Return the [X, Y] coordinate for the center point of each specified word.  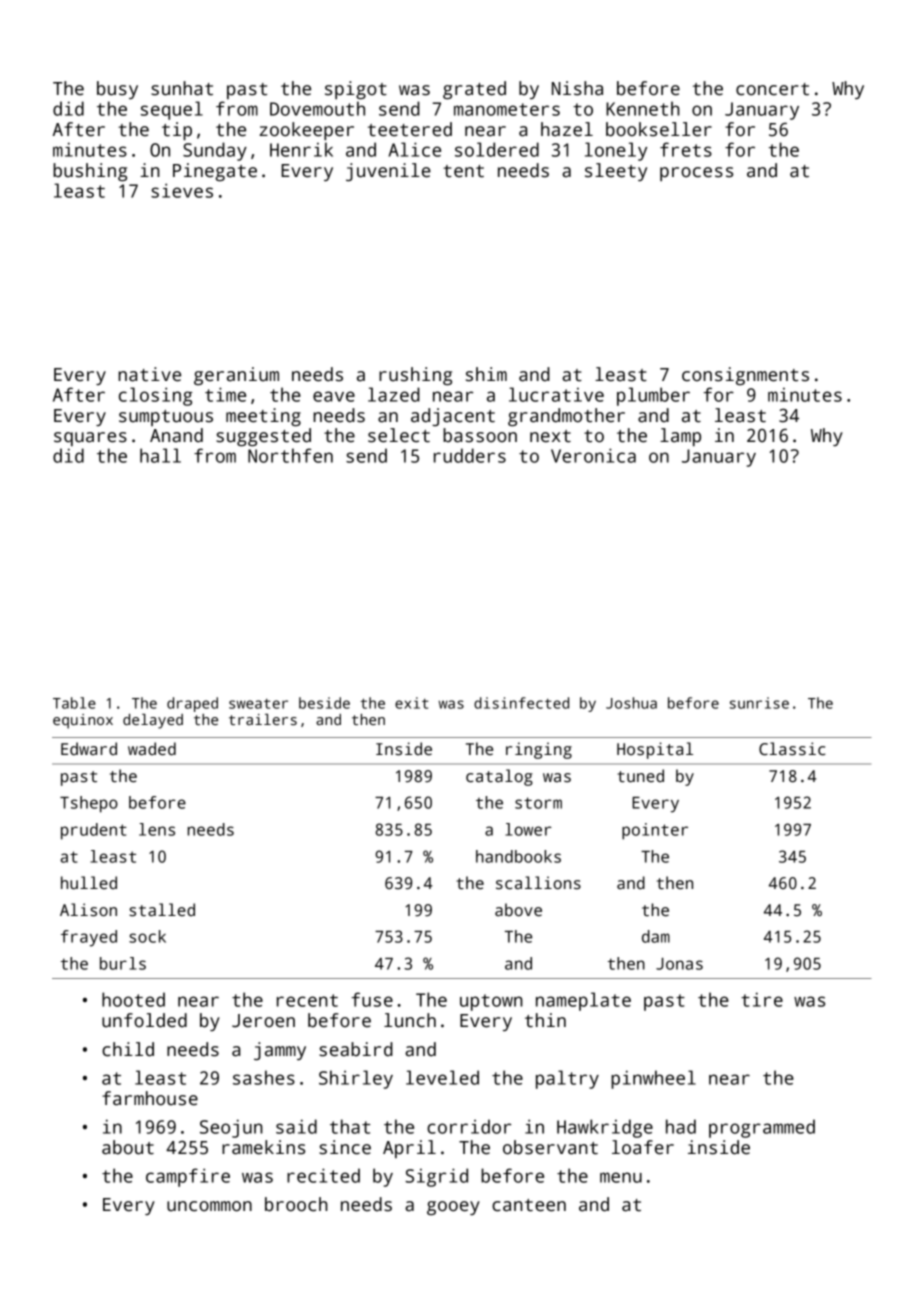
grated [474, 90]
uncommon [209, 1206]
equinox [83, 721]
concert [772, 89]
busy [117, 90]
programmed [762, 1128]
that [350, 1126]
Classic [792, 749]
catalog [499, 777]
